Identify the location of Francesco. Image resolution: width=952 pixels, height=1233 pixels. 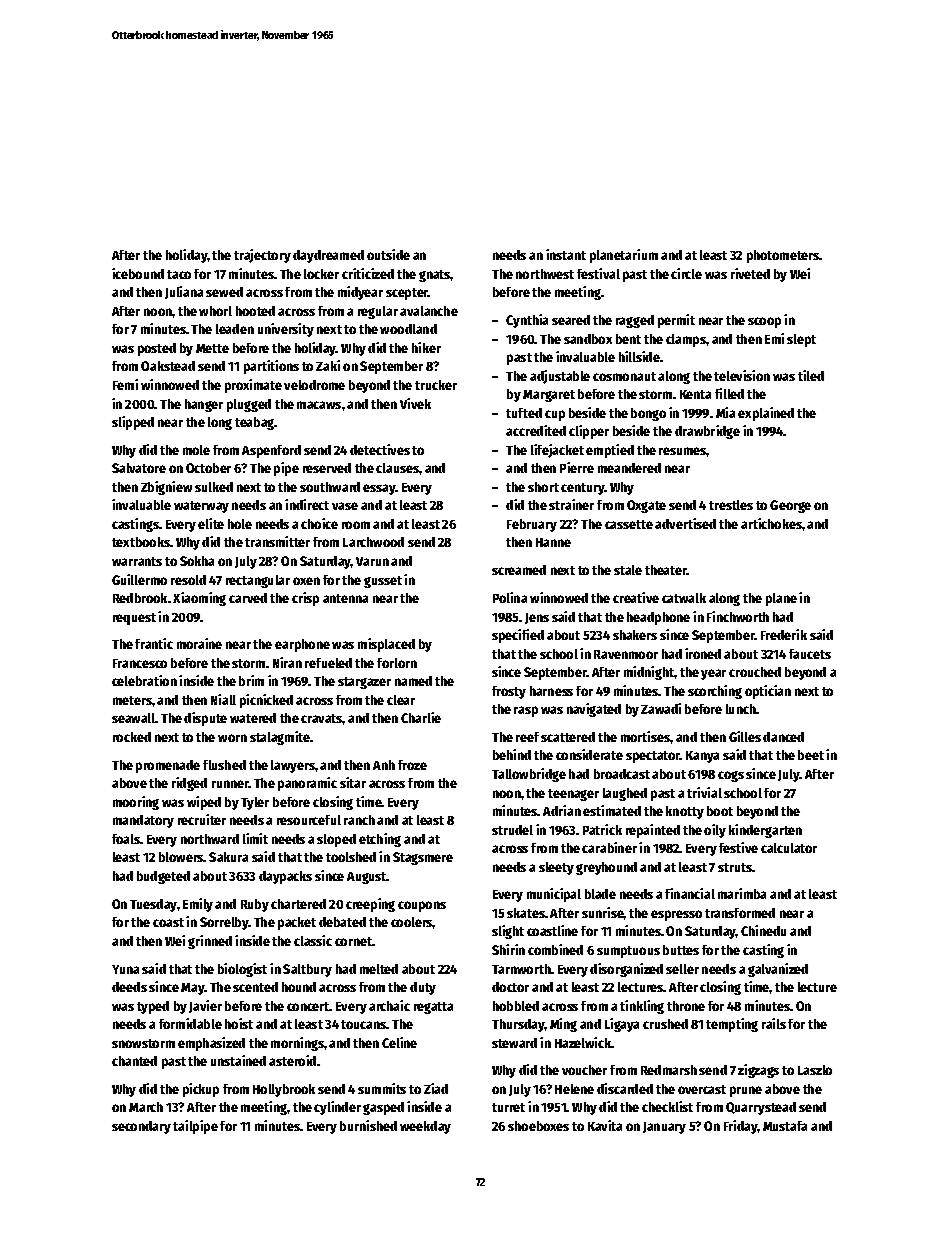
(140, 663).
